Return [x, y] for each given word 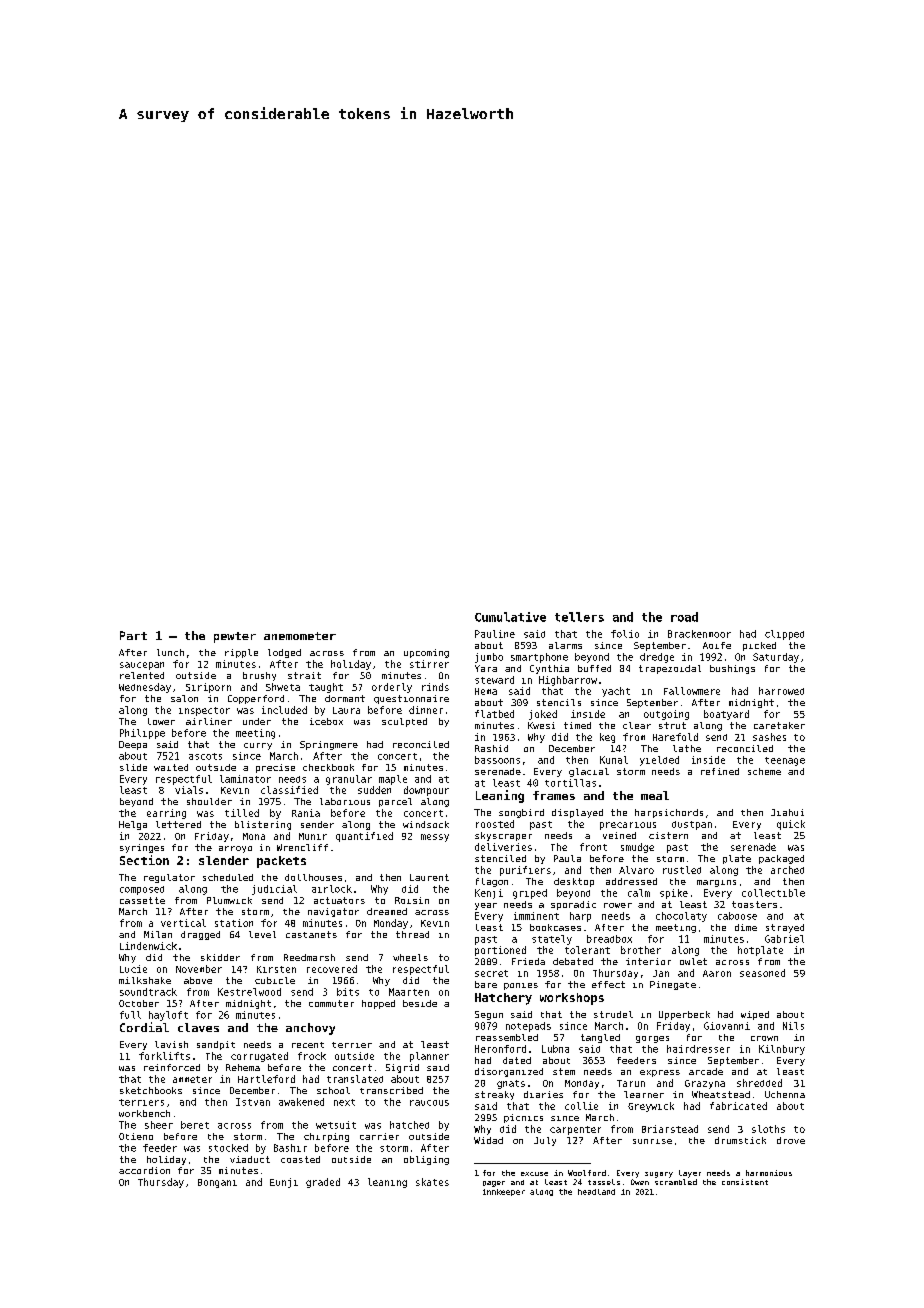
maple [393, 780]
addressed [631, 881]
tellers [579, 617]
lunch [170, 652]
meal [655, 795]
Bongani [217, 1183]
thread [412, 934]
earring [166, 814]
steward [494, 680]
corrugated [259, 1057]
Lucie [133, 969]
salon [184, 698]
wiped [755, 1015]
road [684, 617]
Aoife [717, 645]
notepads [528, 1027]
